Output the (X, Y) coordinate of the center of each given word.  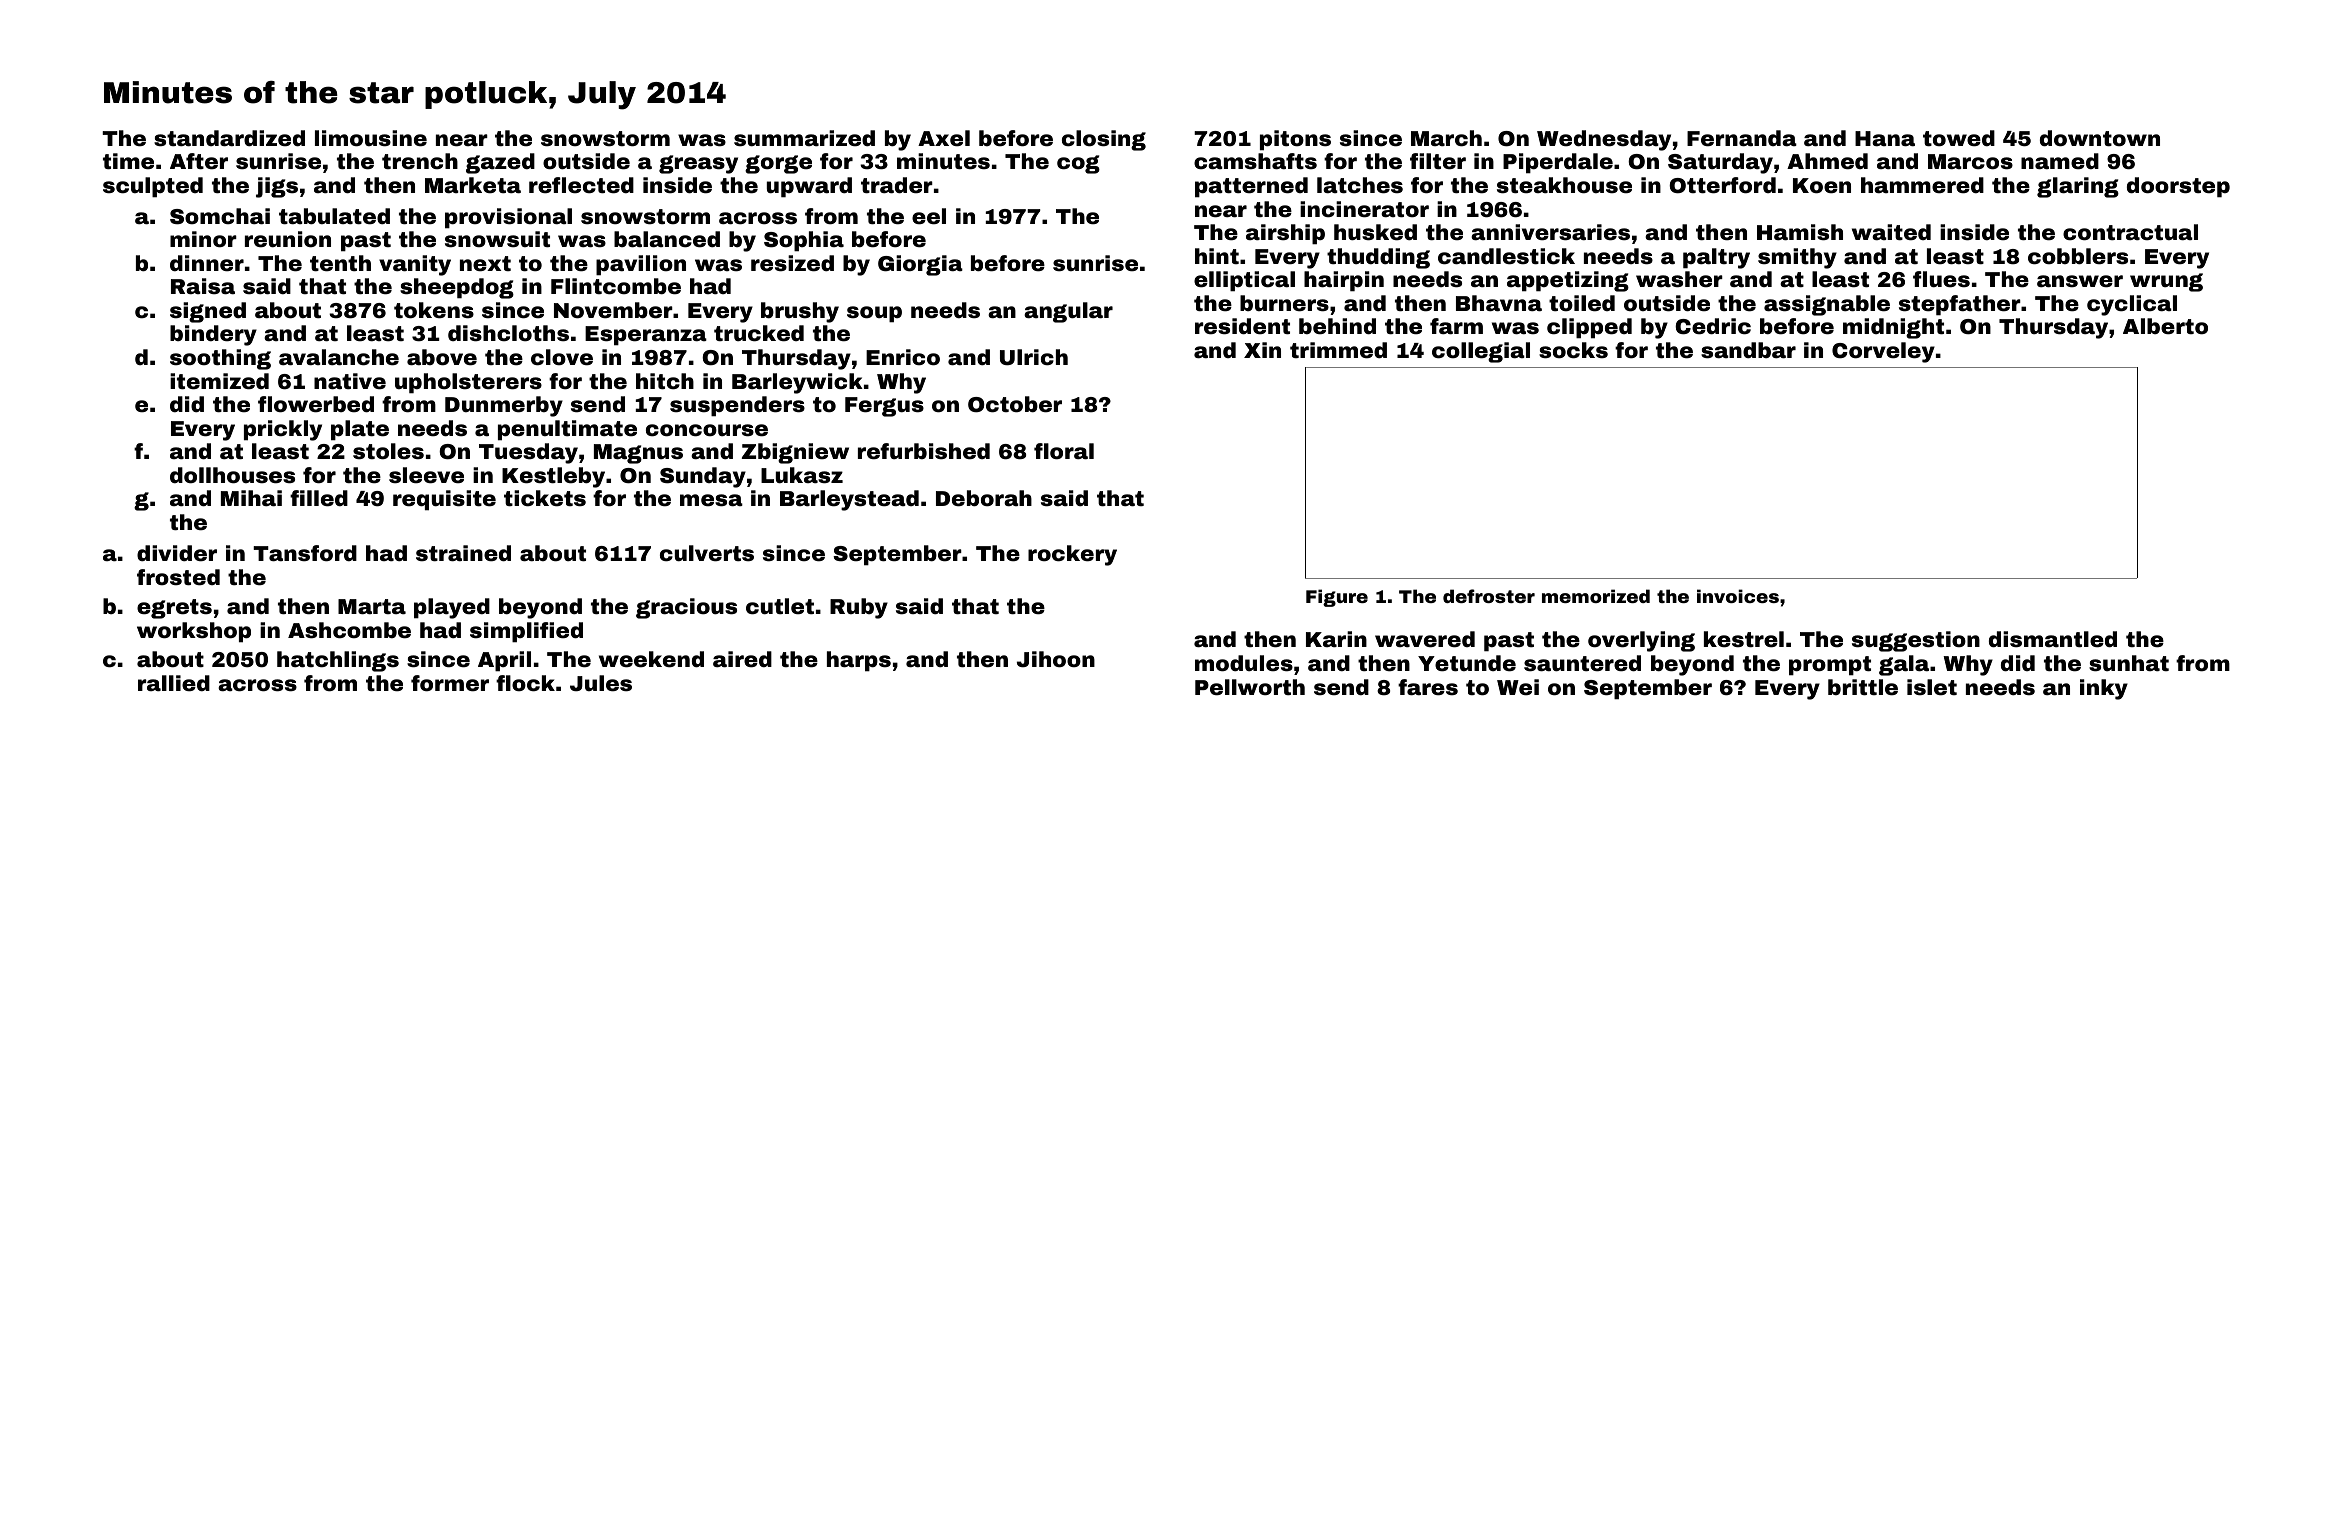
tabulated (334, 216)
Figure (1337, 598)
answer (2080, 281)
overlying (1641, 641)
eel (929, 216)
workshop (194, 632)
